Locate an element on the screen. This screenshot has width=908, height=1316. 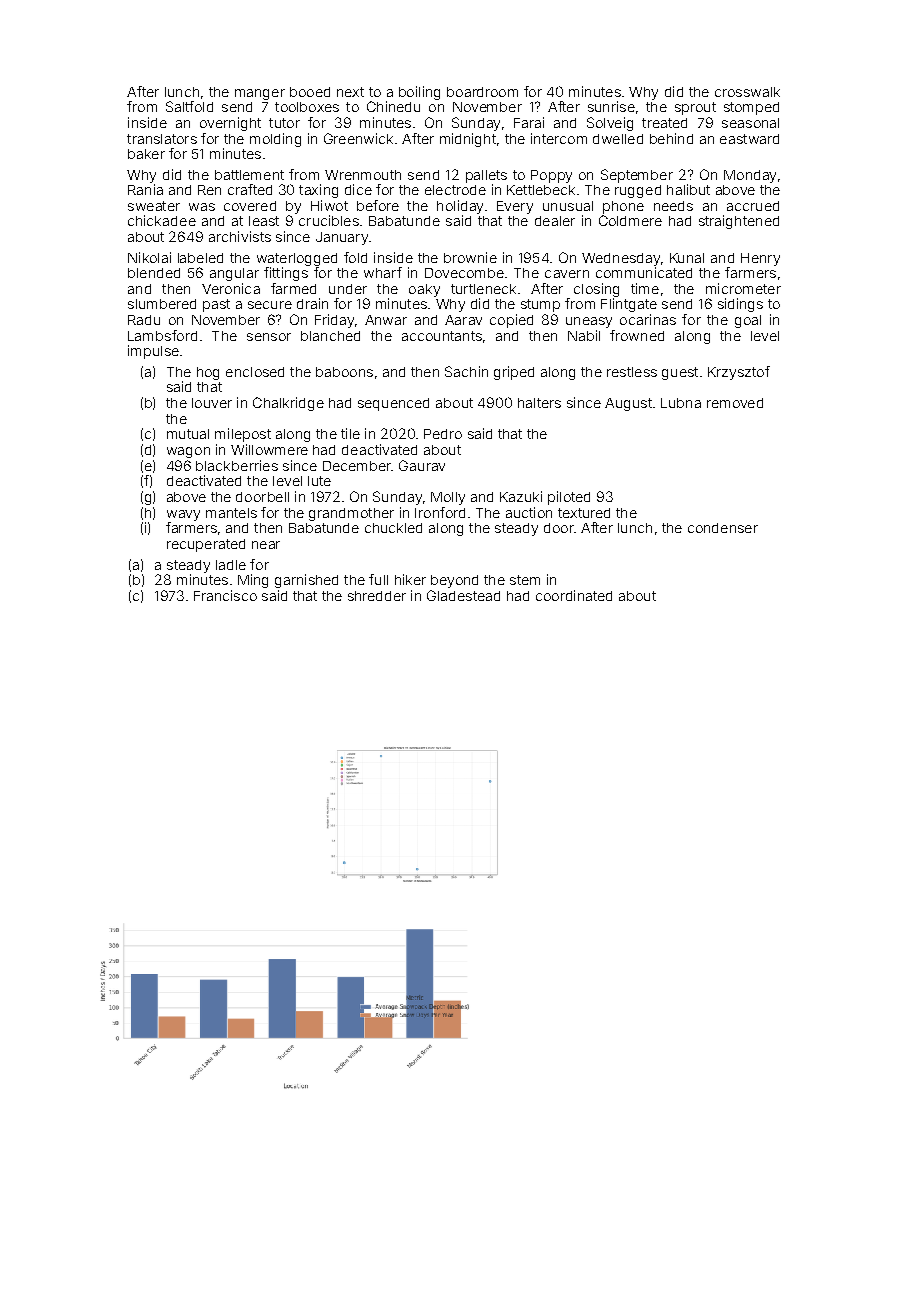
time is located at coordinates (645, 288).
